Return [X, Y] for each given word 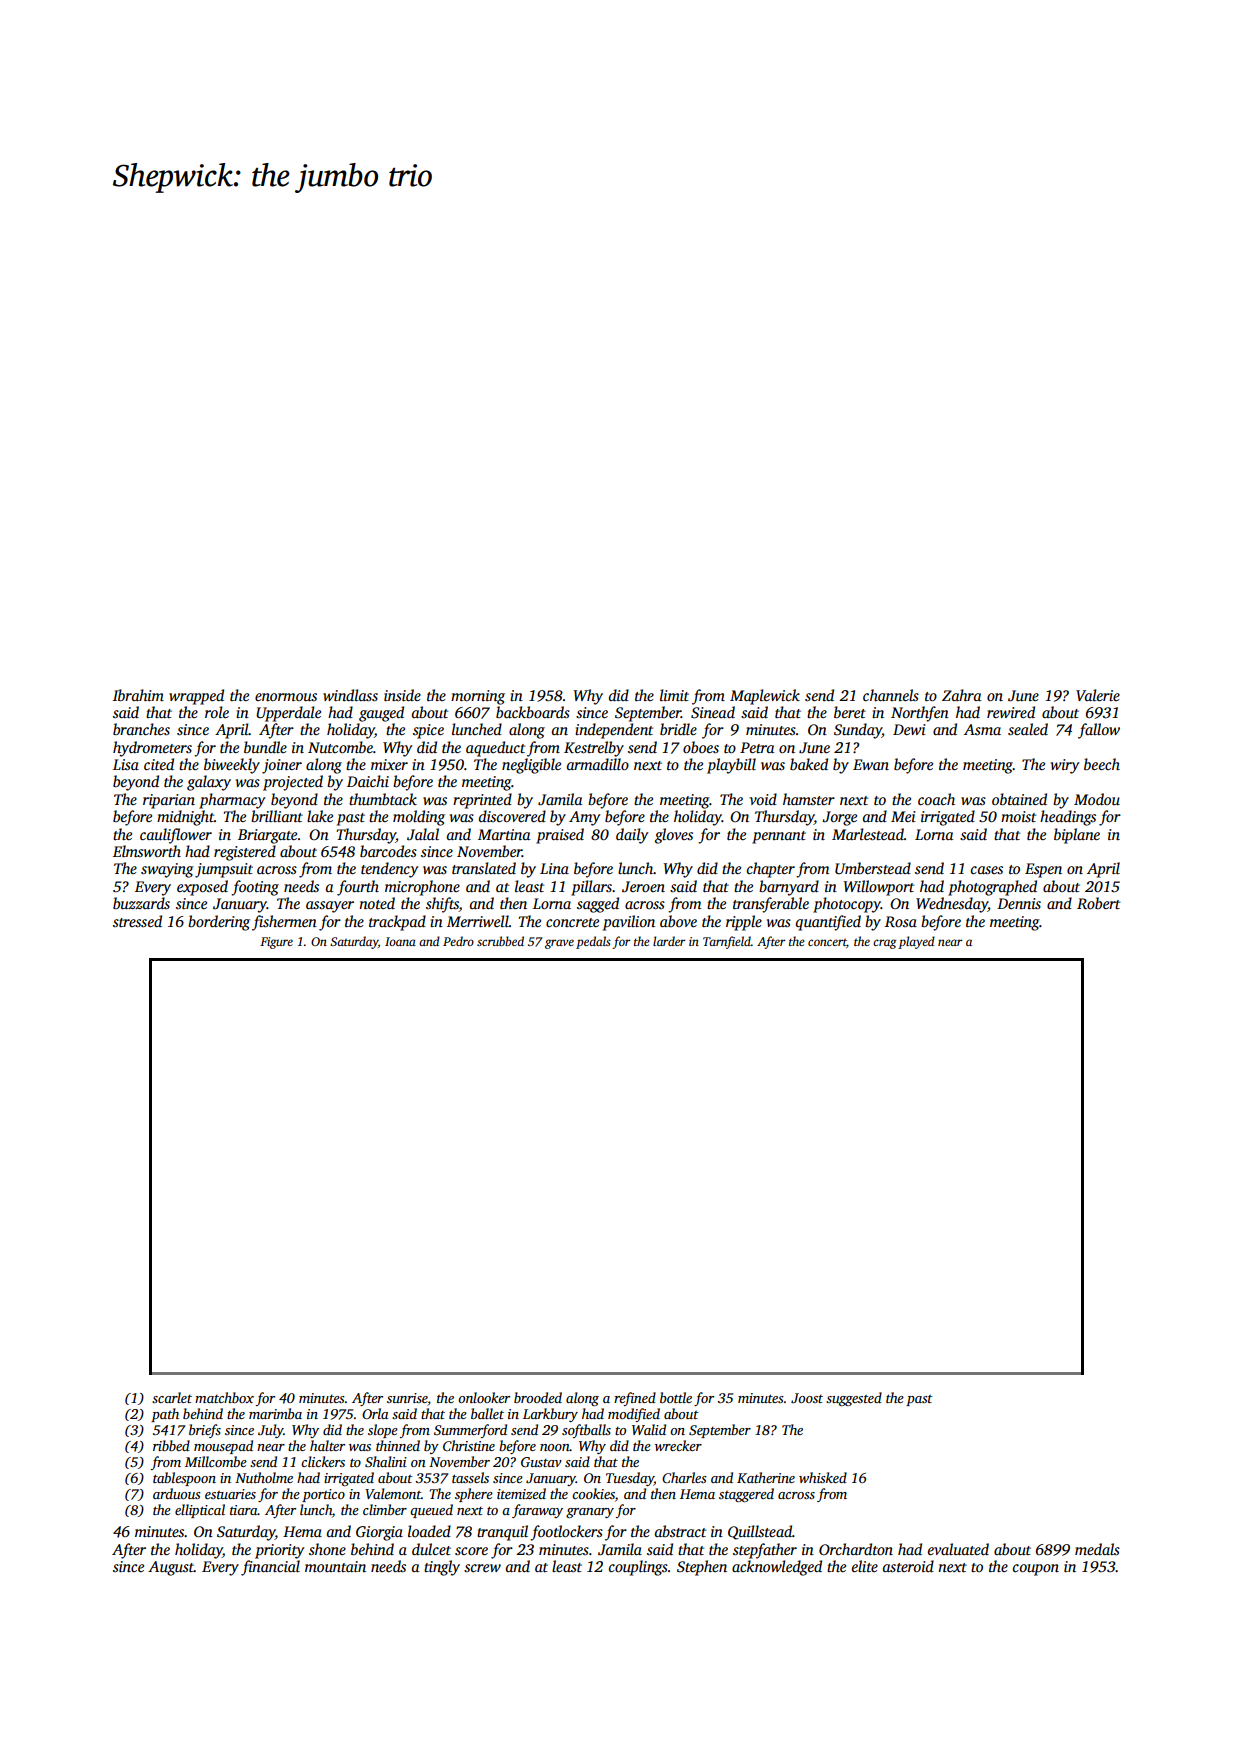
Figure [276, 943]
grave [559, 944]
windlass [350, 695]
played [916, 942]
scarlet [172, 1397]
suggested [854, 1399]
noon [555, 1447]
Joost [807, 1398]
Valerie [1098, 695]
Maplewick [765, 697]
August [171, 1568]
